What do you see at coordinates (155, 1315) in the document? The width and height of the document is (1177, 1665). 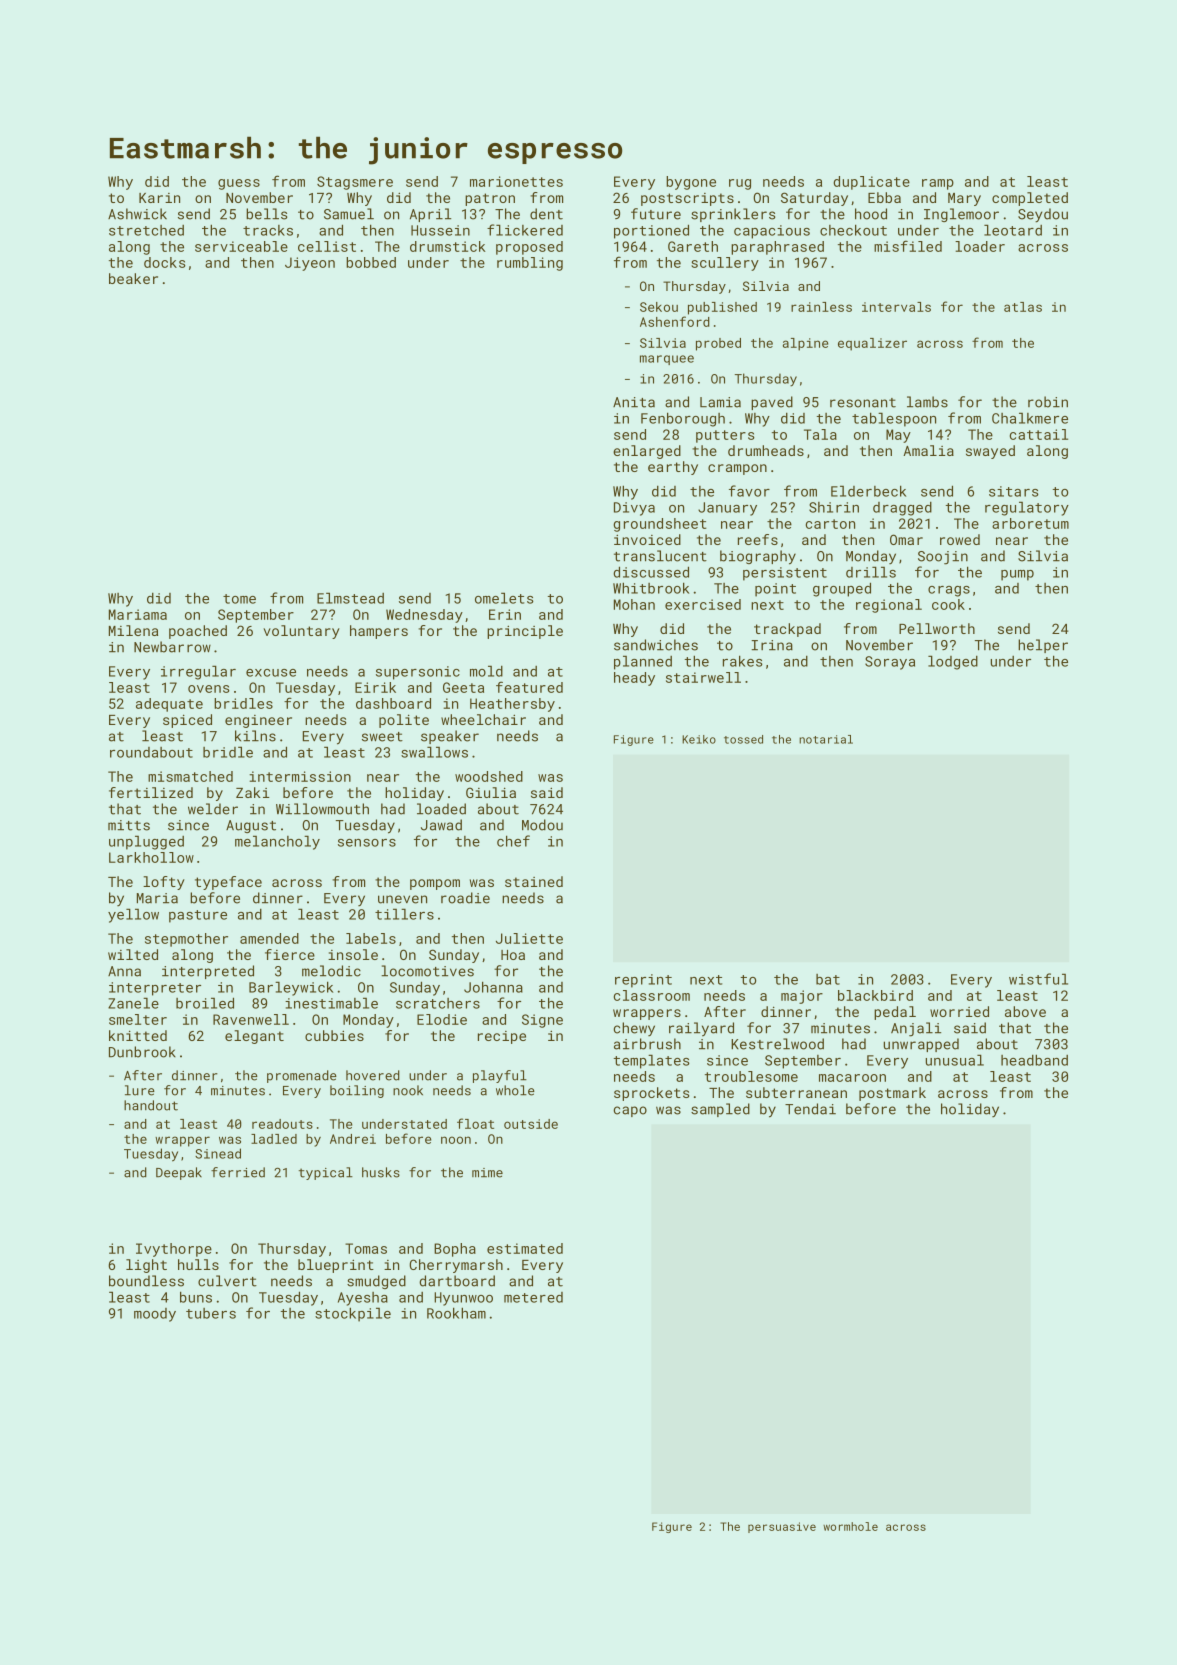 I see `moody` at bounding box center [155, 1315].
